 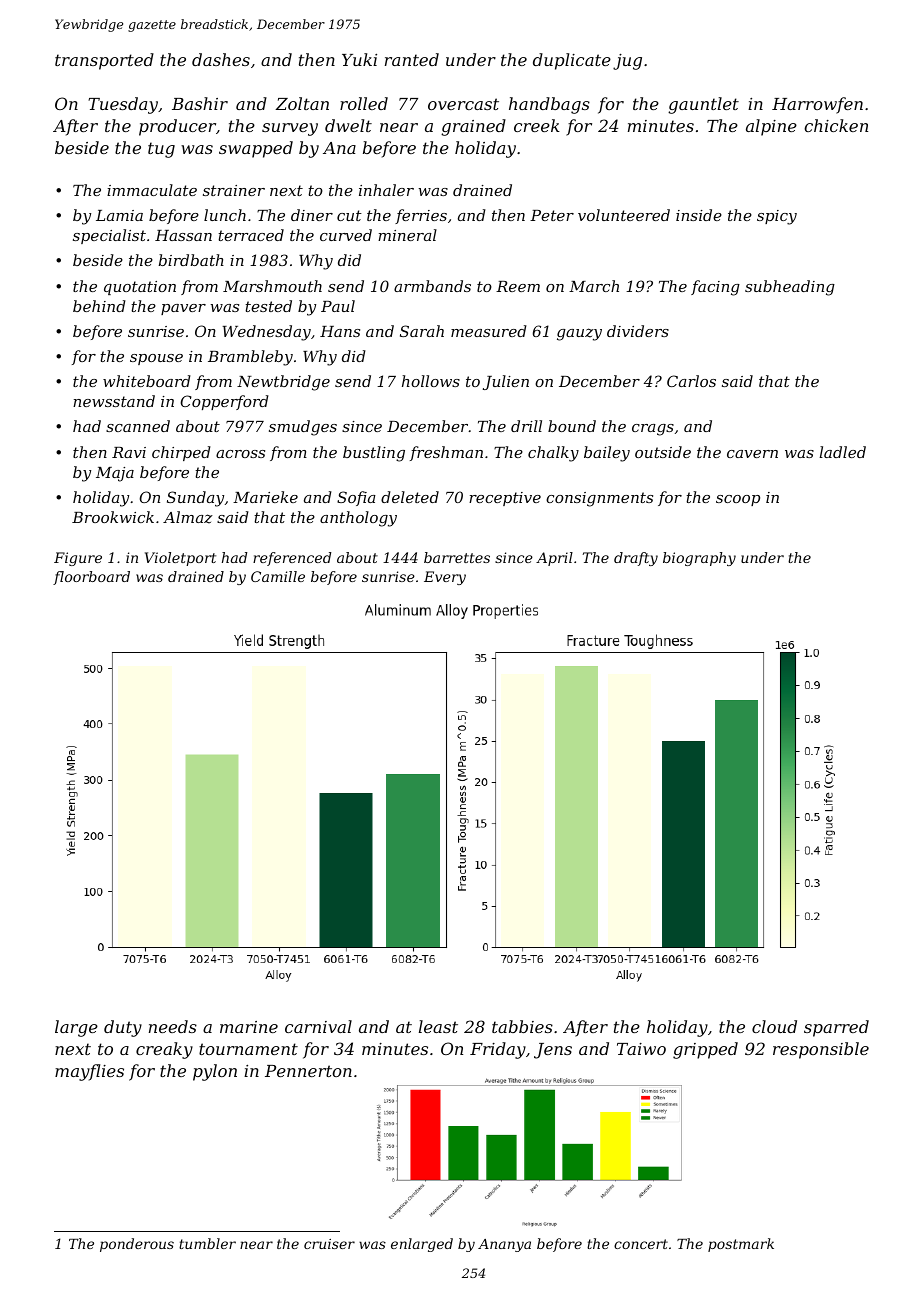 What do you see at coordinates (741, 1245) in the screenshot?
I see `postmark` at bounding box center [741, 1245].
